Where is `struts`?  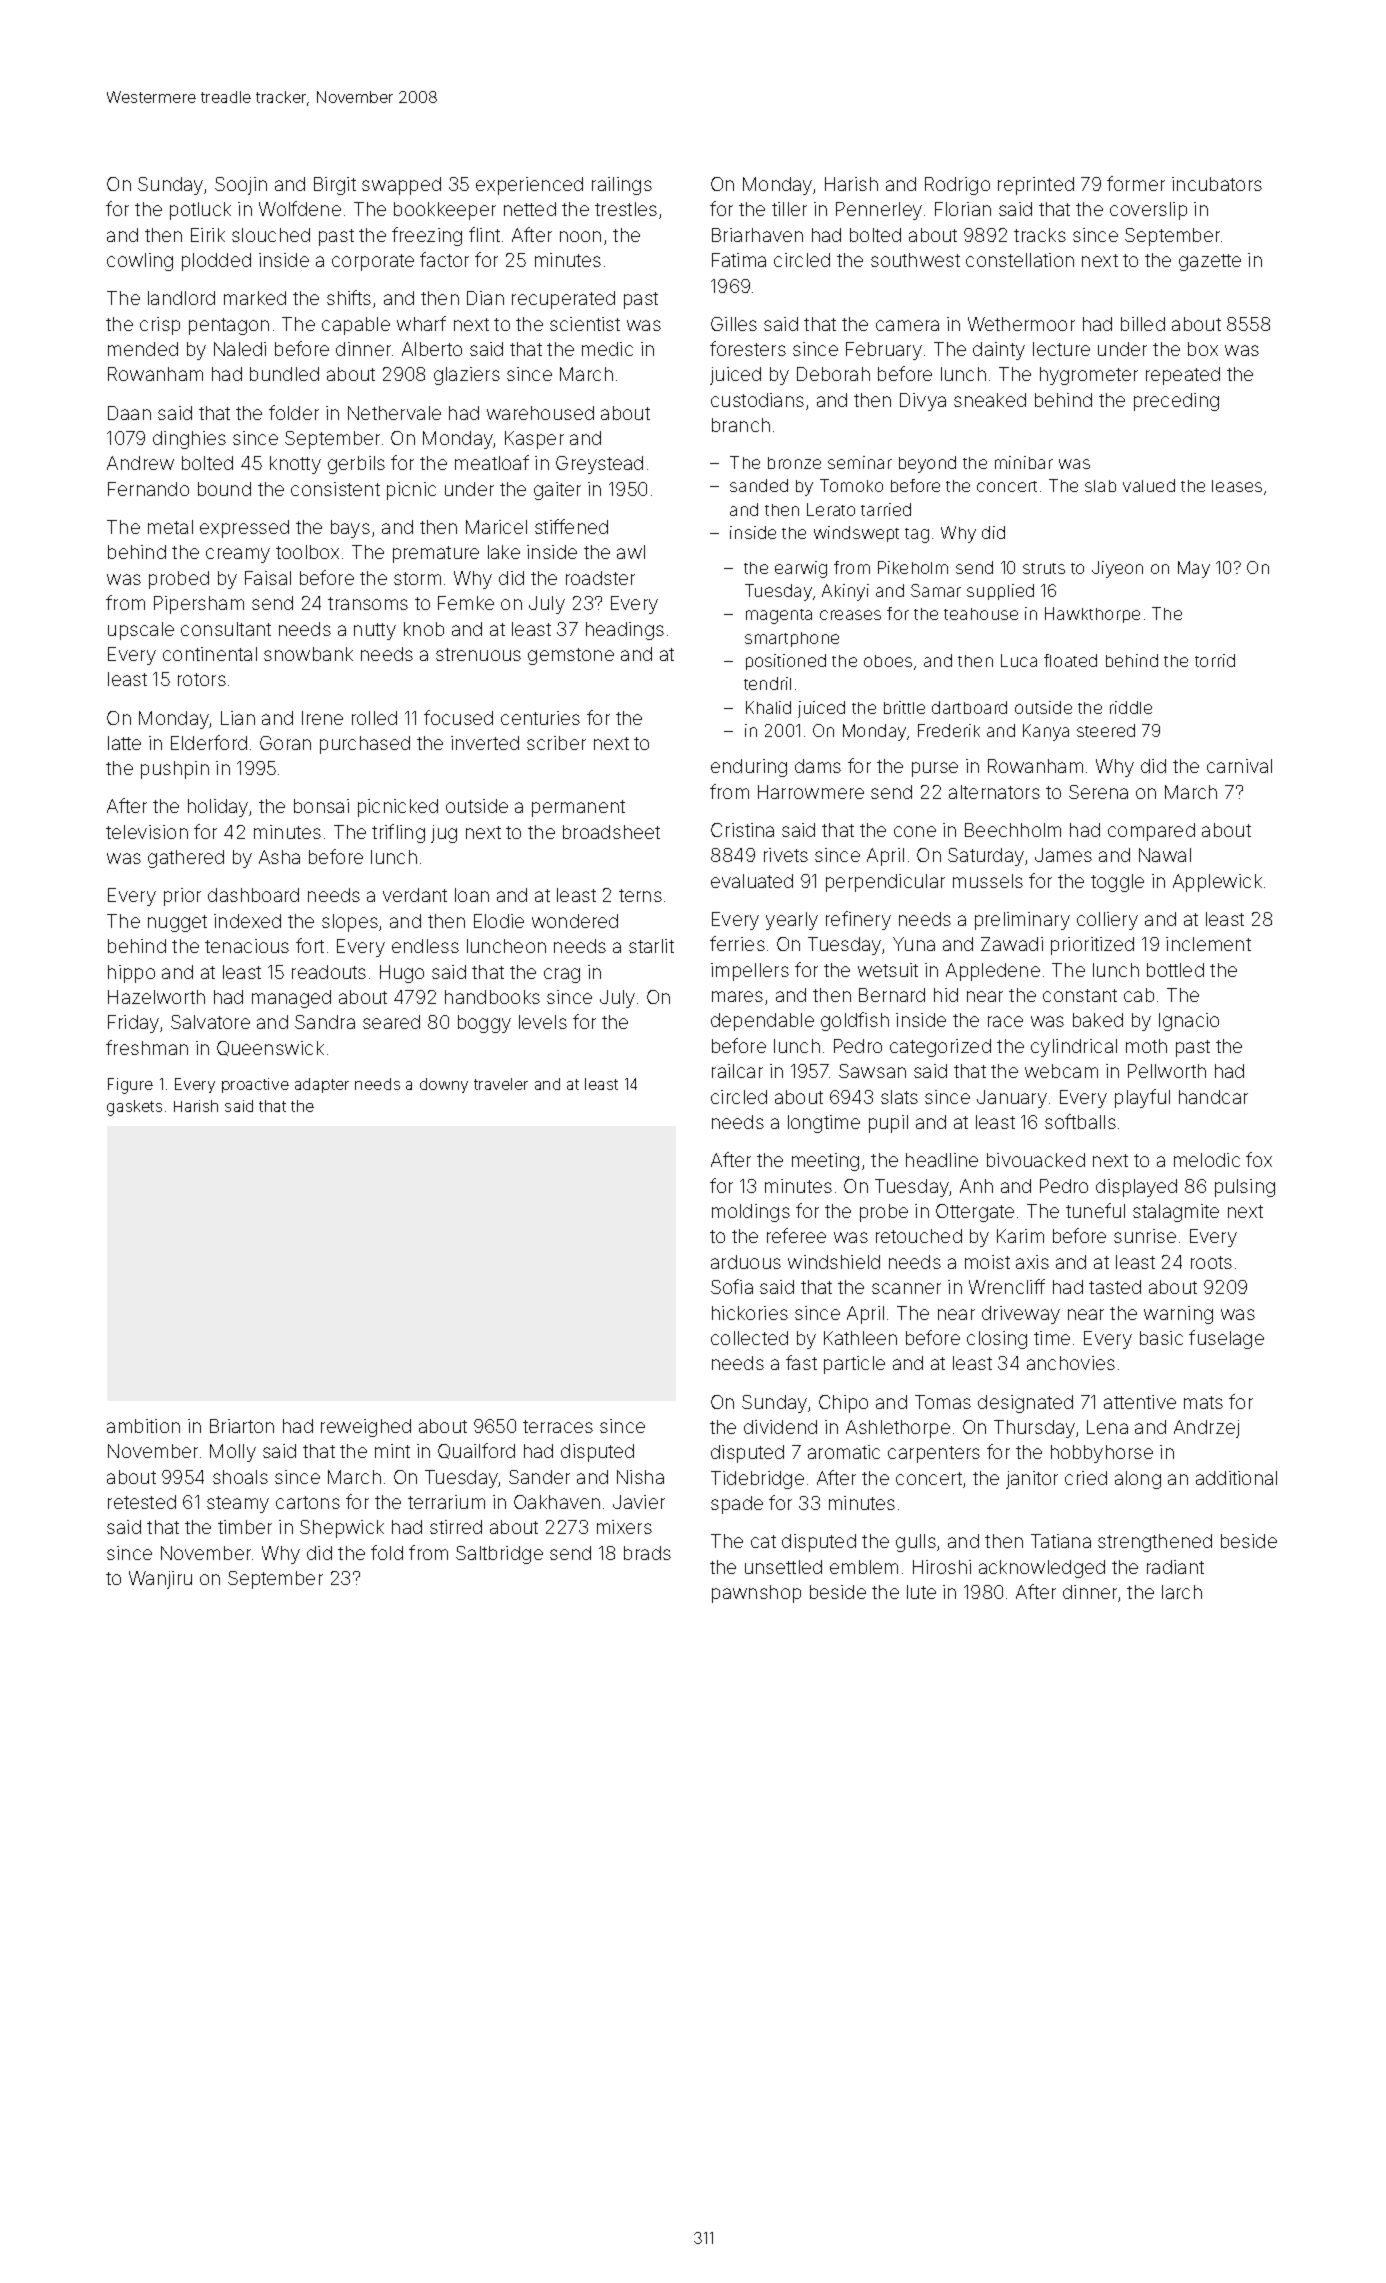
struts is located at coordinates (1044, 568).
